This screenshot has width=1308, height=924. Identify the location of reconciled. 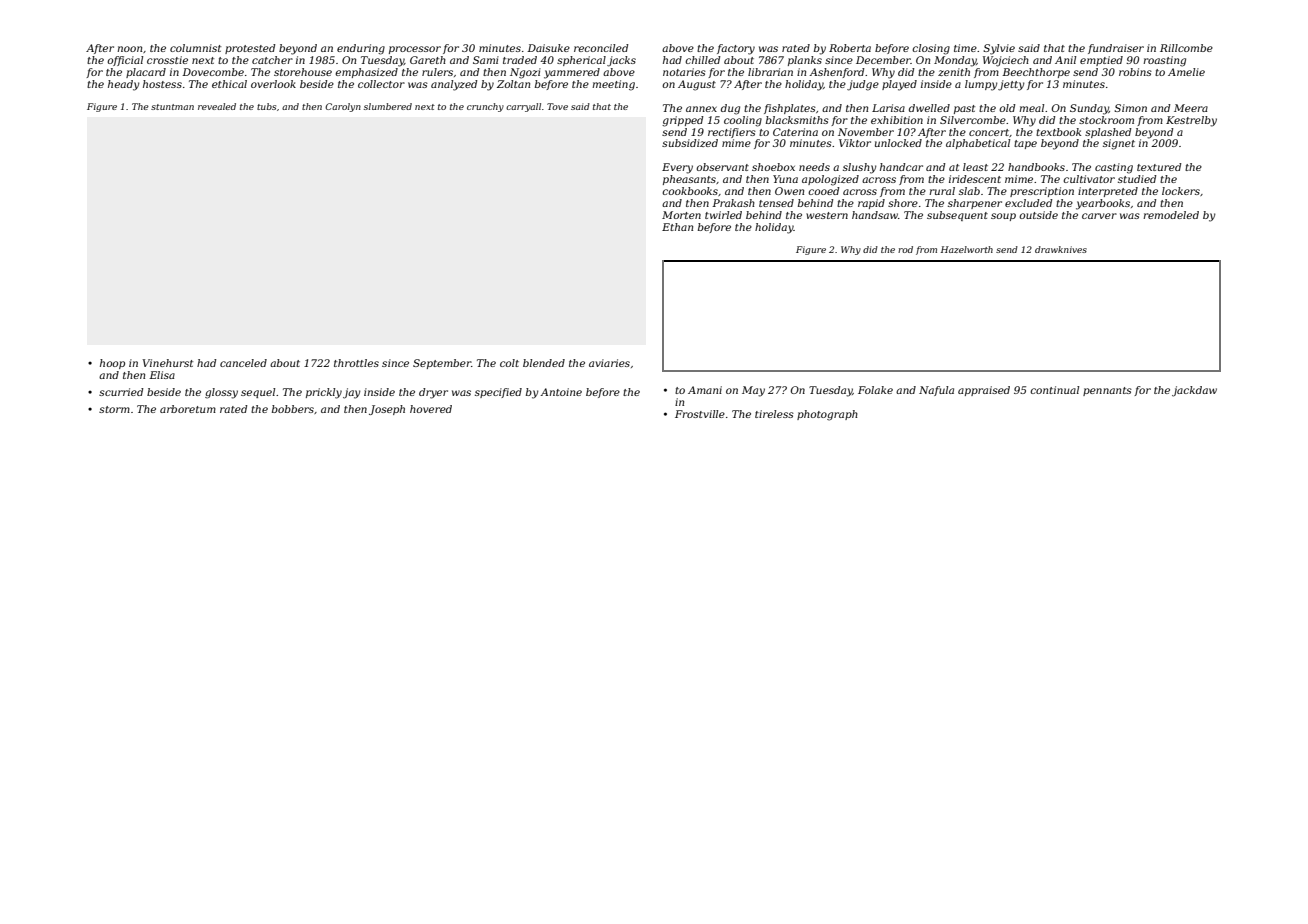
(601, 48).
